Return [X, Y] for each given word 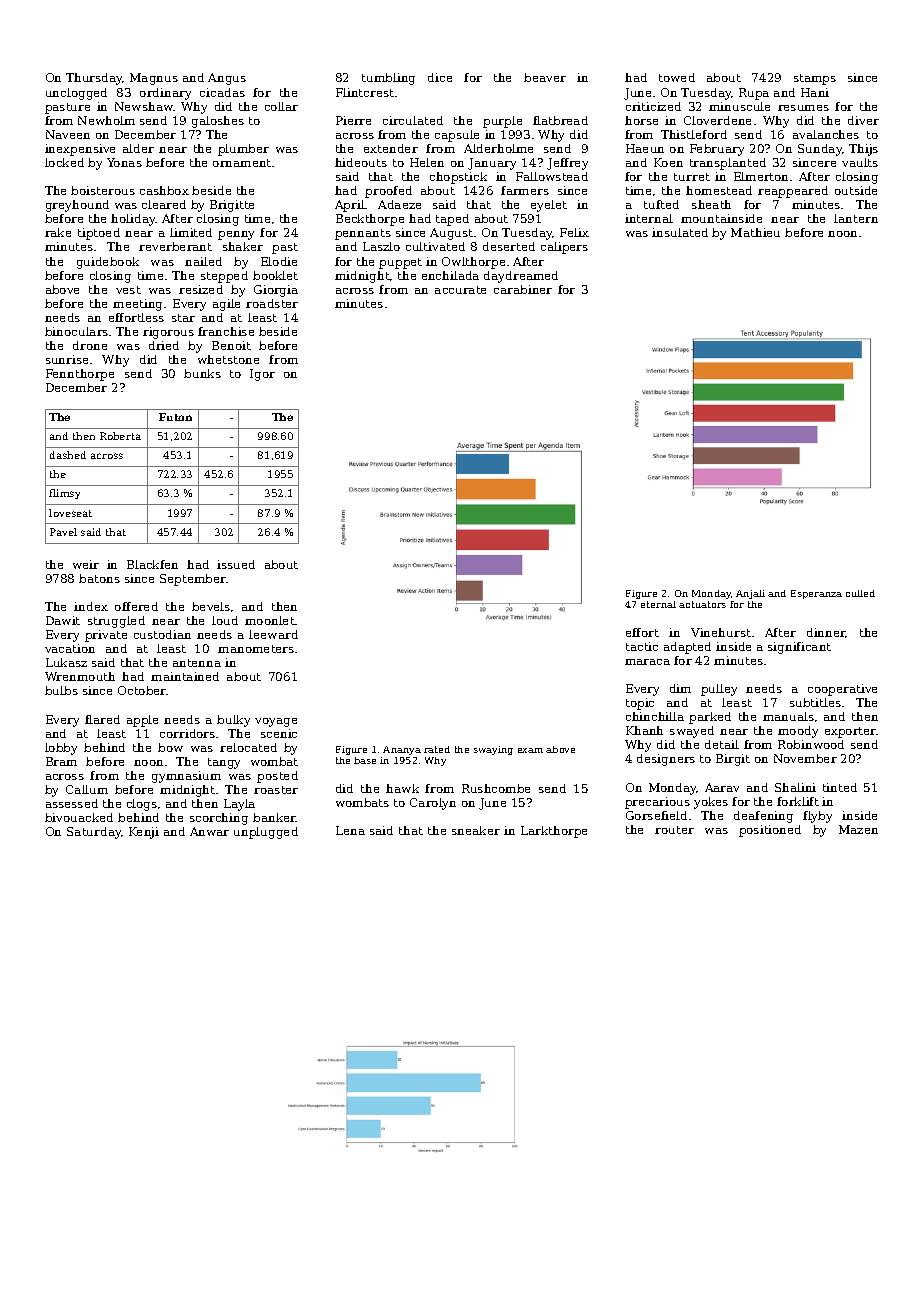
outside [856, 190]
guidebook [108, 263]
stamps [815, 79]
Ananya [402, 750]
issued [236, 564]
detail [722, 744]
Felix [574, 232]
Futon [175, 417]
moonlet [270, 620]
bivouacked [79, 817]
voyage [276, 722]
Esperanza [816, 594]
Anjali [750, 594]
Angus [227, 79]
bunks [202, 373]
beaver [545, 77]
